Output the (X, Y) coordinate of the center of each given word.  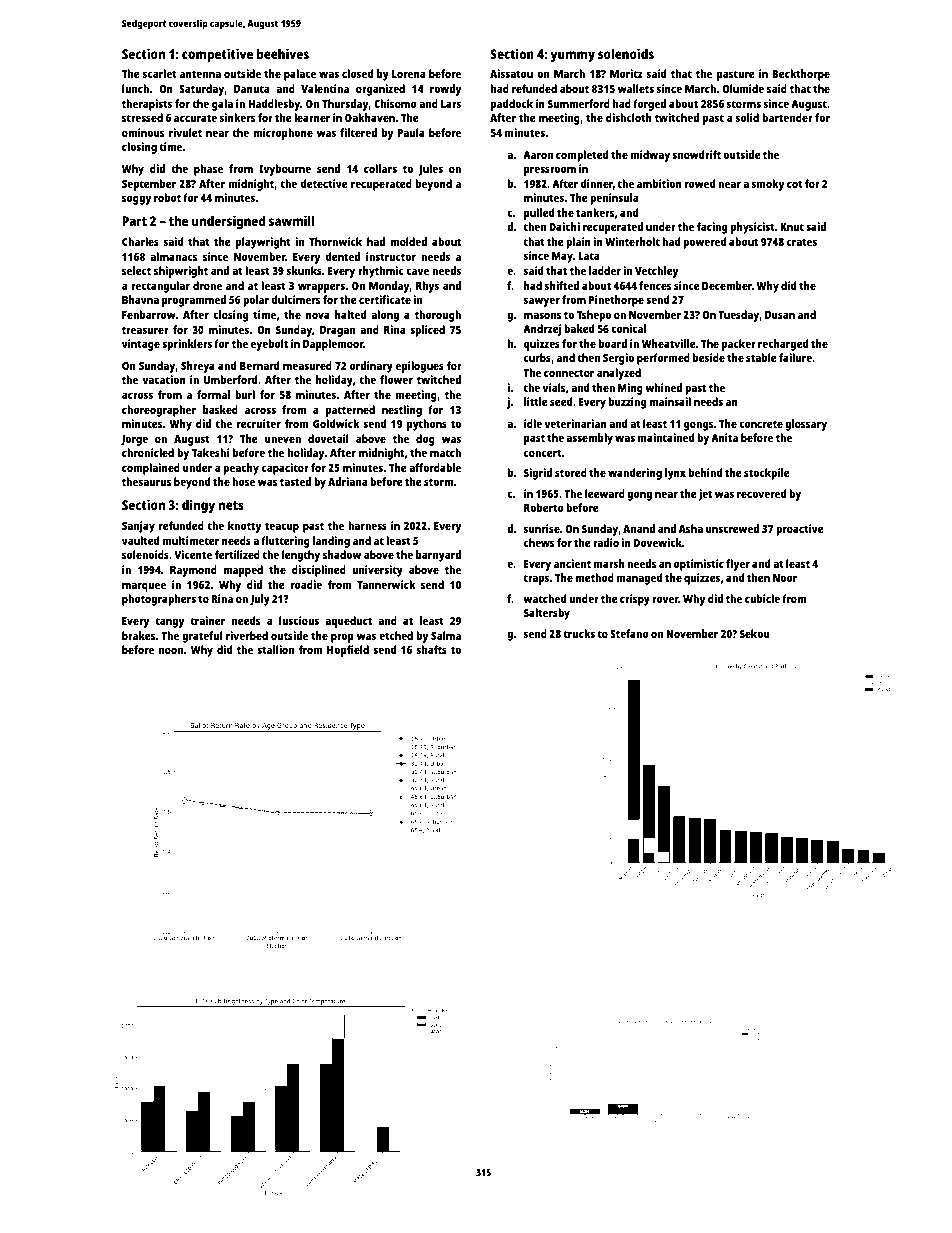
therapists (147, 105)
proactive (800, 530)
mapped (243, 571)
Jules (430, 170)
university (377, 571)
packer (739, 345)
